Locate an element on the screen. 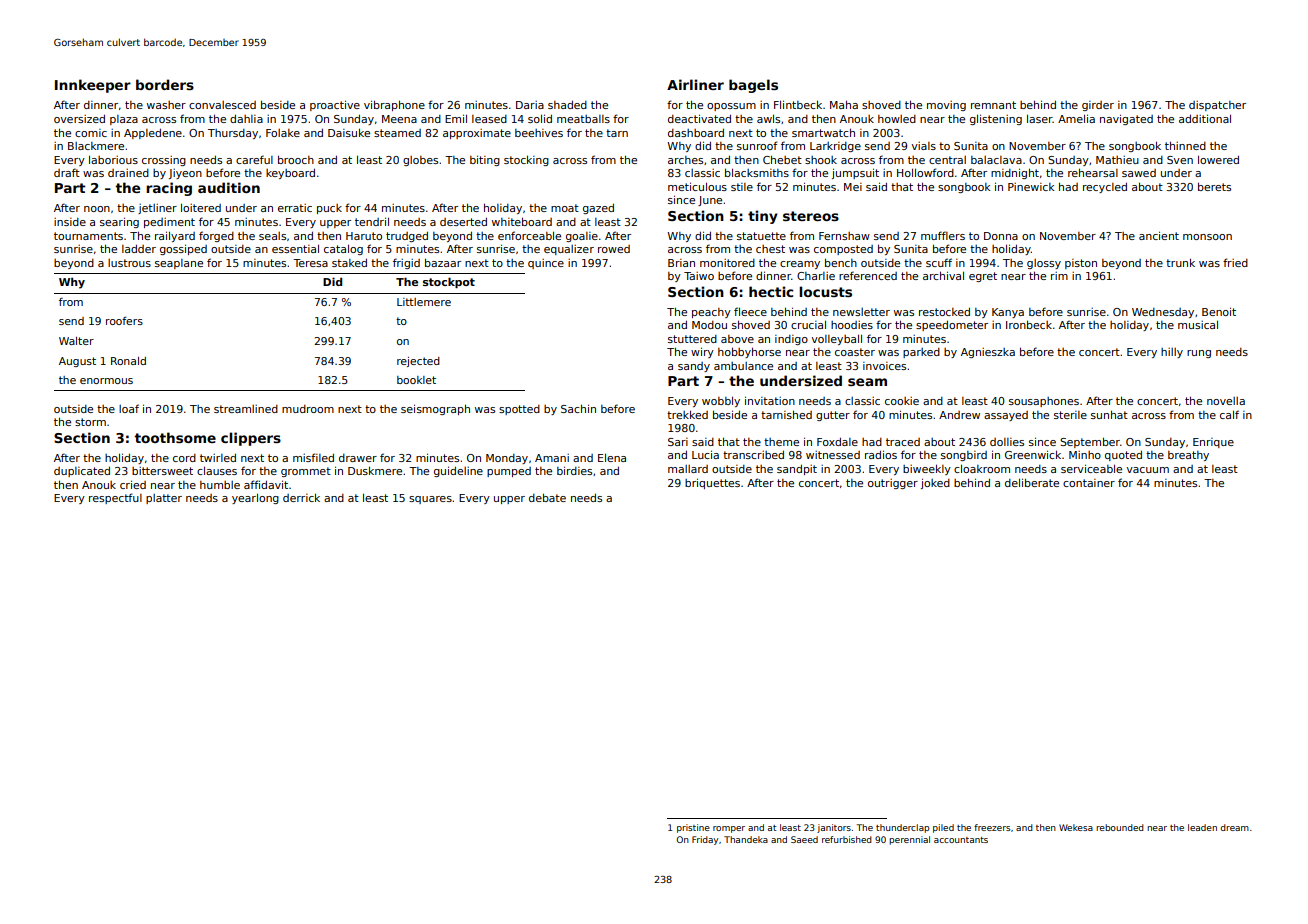  shook is located at coordinates (821, 160).
